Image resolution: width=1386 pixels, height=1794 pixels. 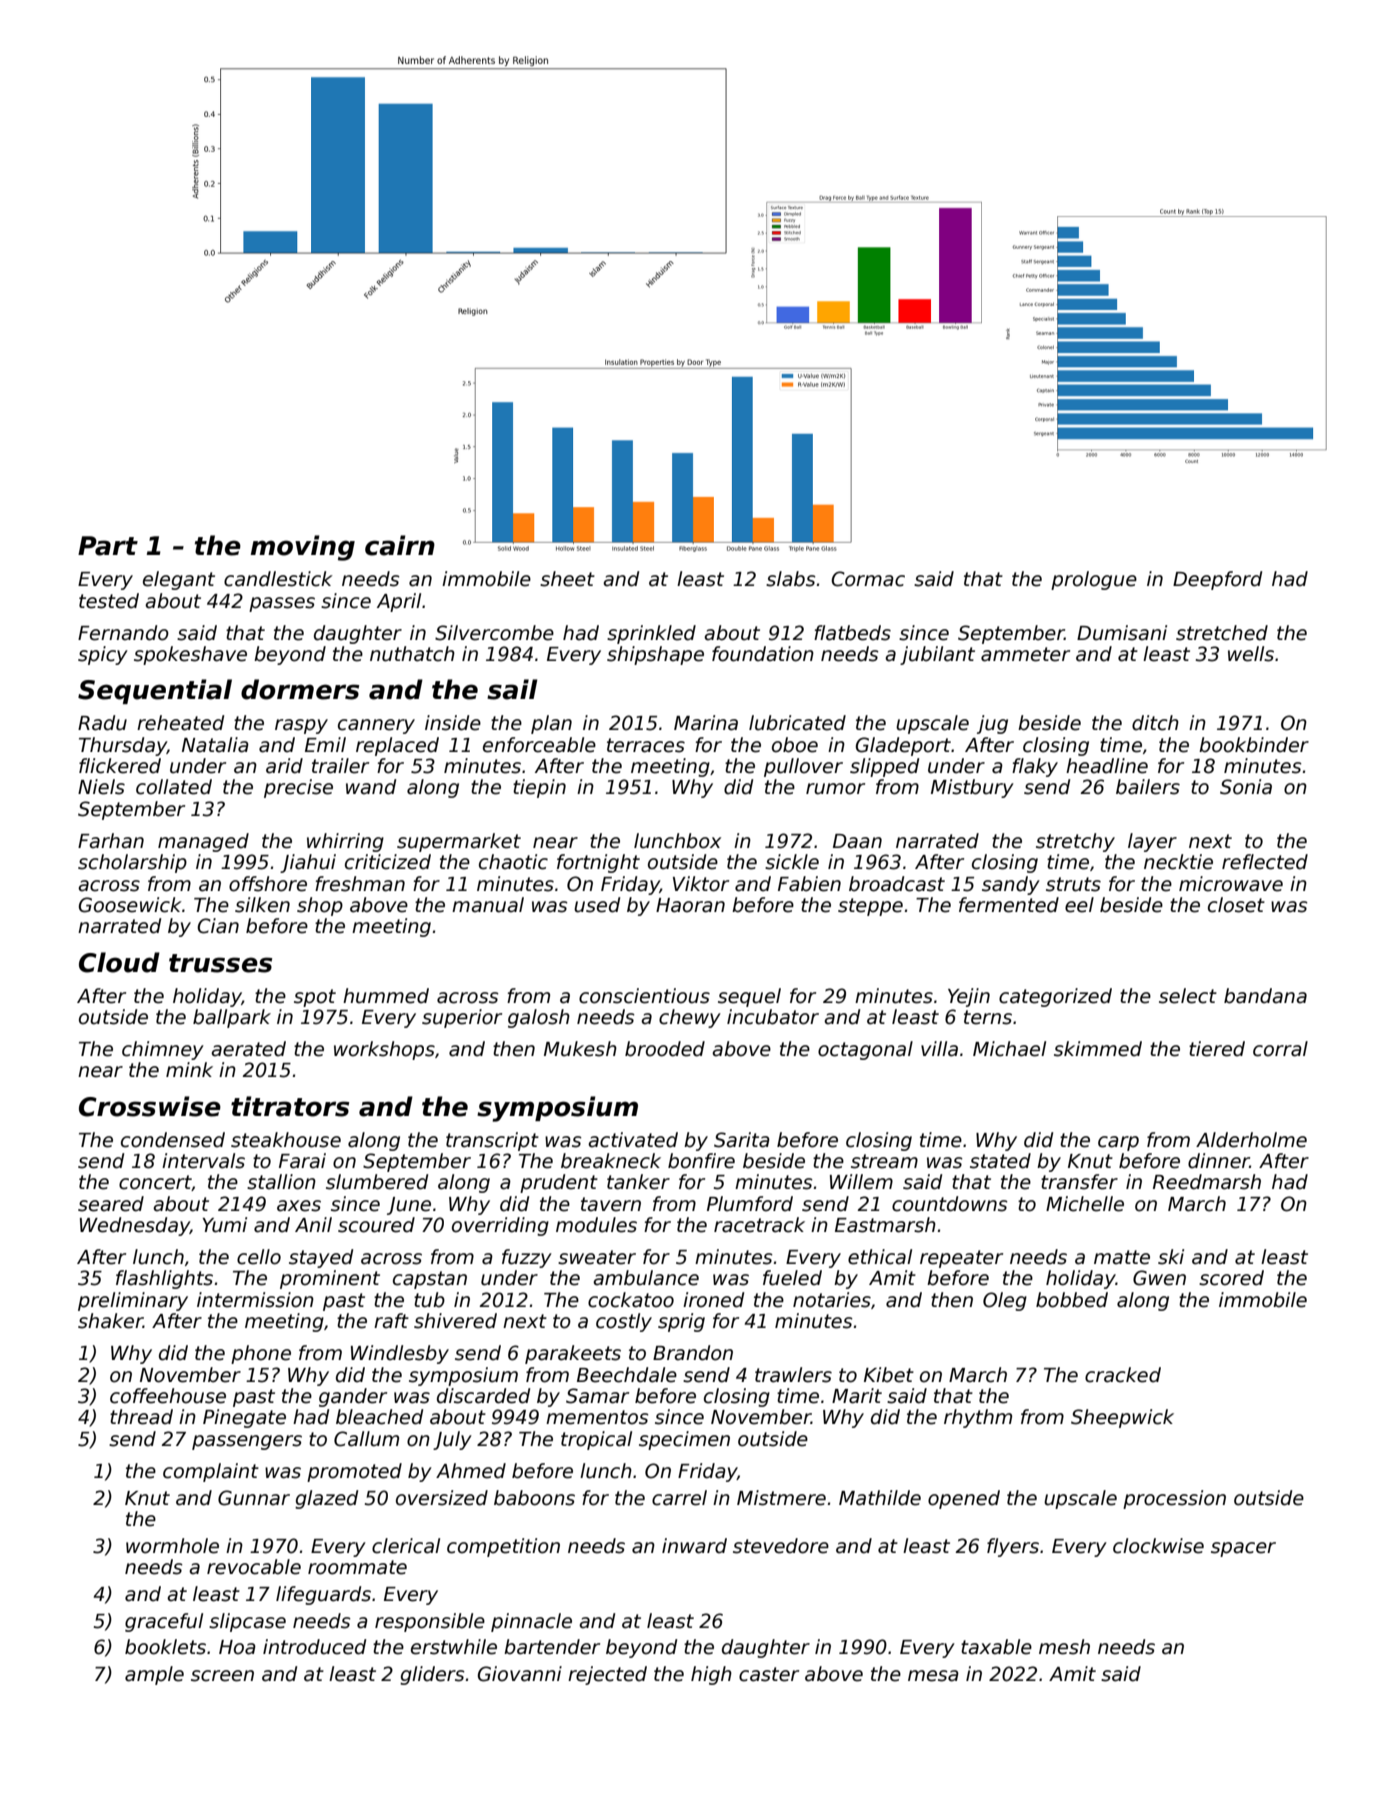 What do you see at coordinates (773, 1017) in the screenshot?
I see `incubator` at bounding box center [773, 1017].
